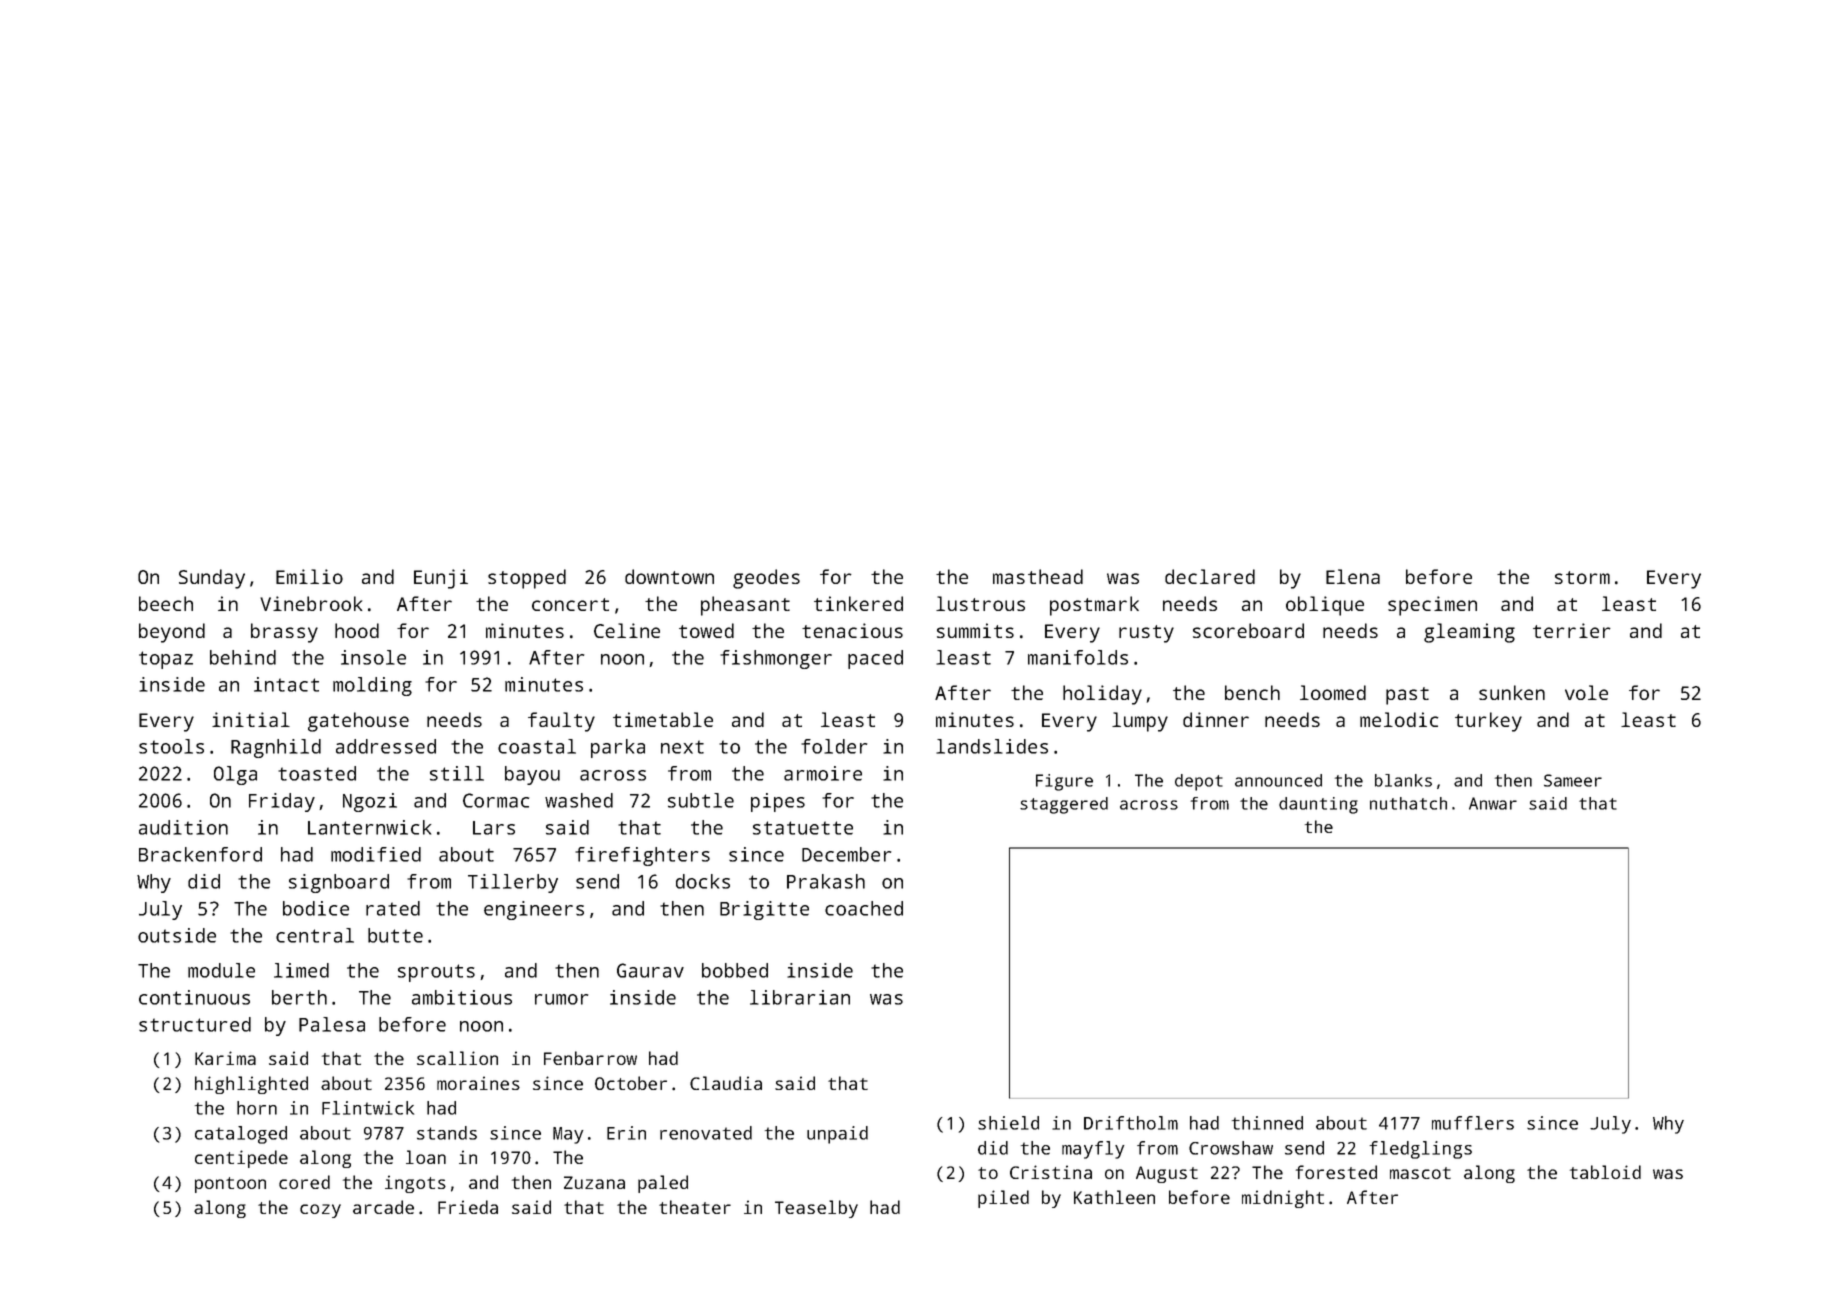 Image resolution: width=1840 pixels, height=1301 pixels. Describe the element at coordinates (194, 997) in the image. I see `continuous` at that location.
